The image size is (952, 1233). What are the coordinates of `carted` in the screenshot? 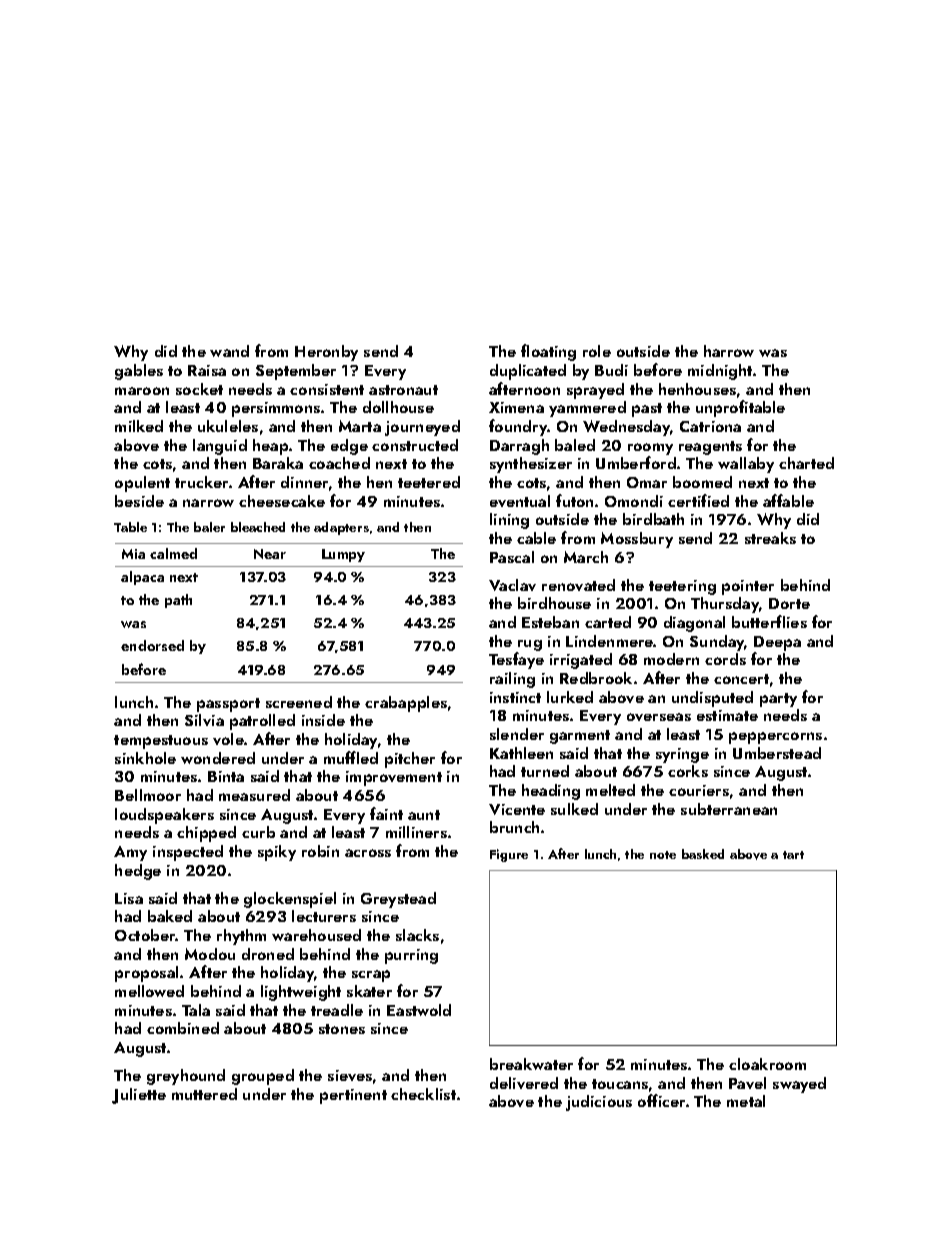 It's located at (608, 622).
